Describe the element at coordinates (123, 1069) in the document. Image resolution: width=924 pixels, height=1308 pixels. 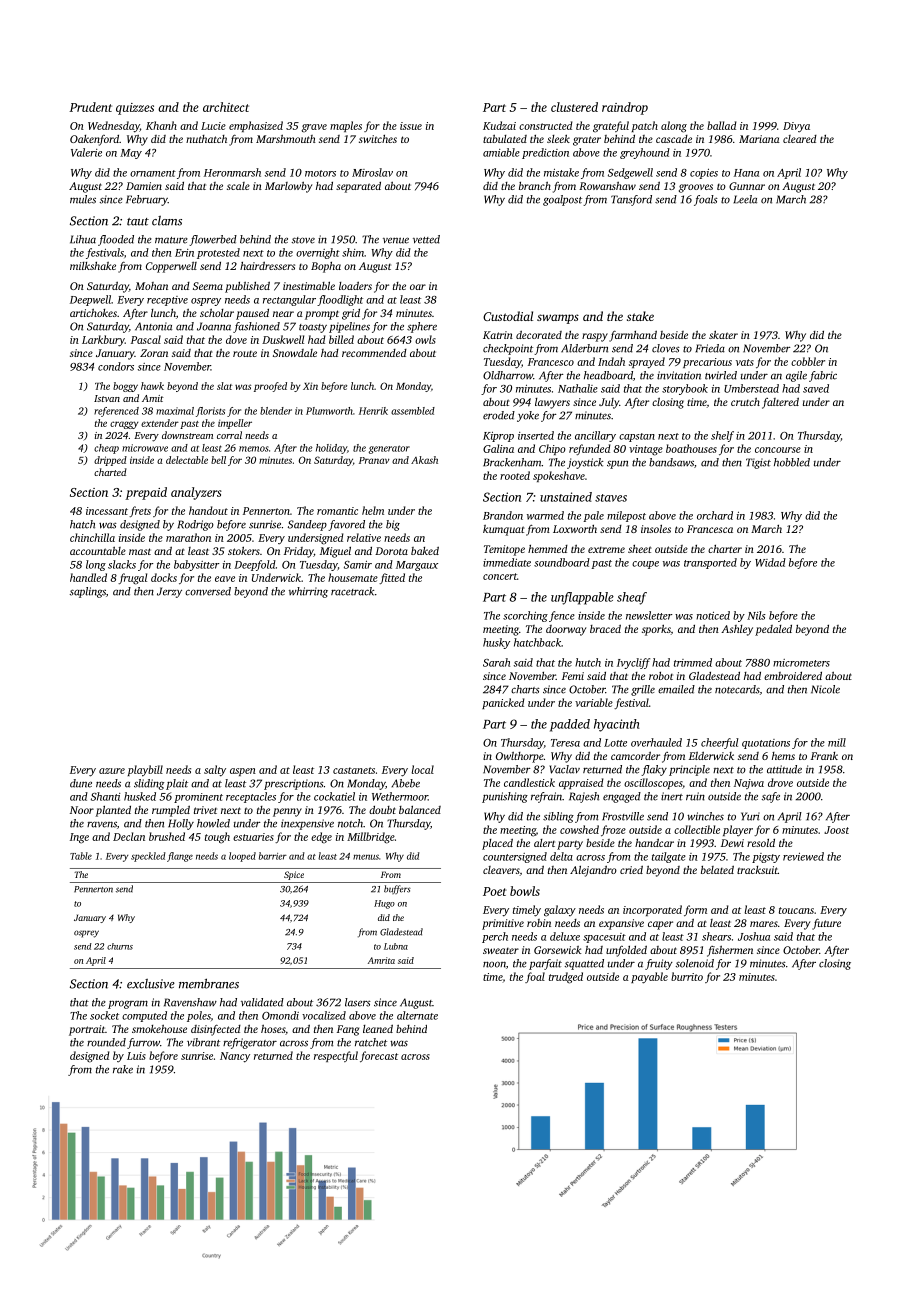
I see `rake` at that location.
